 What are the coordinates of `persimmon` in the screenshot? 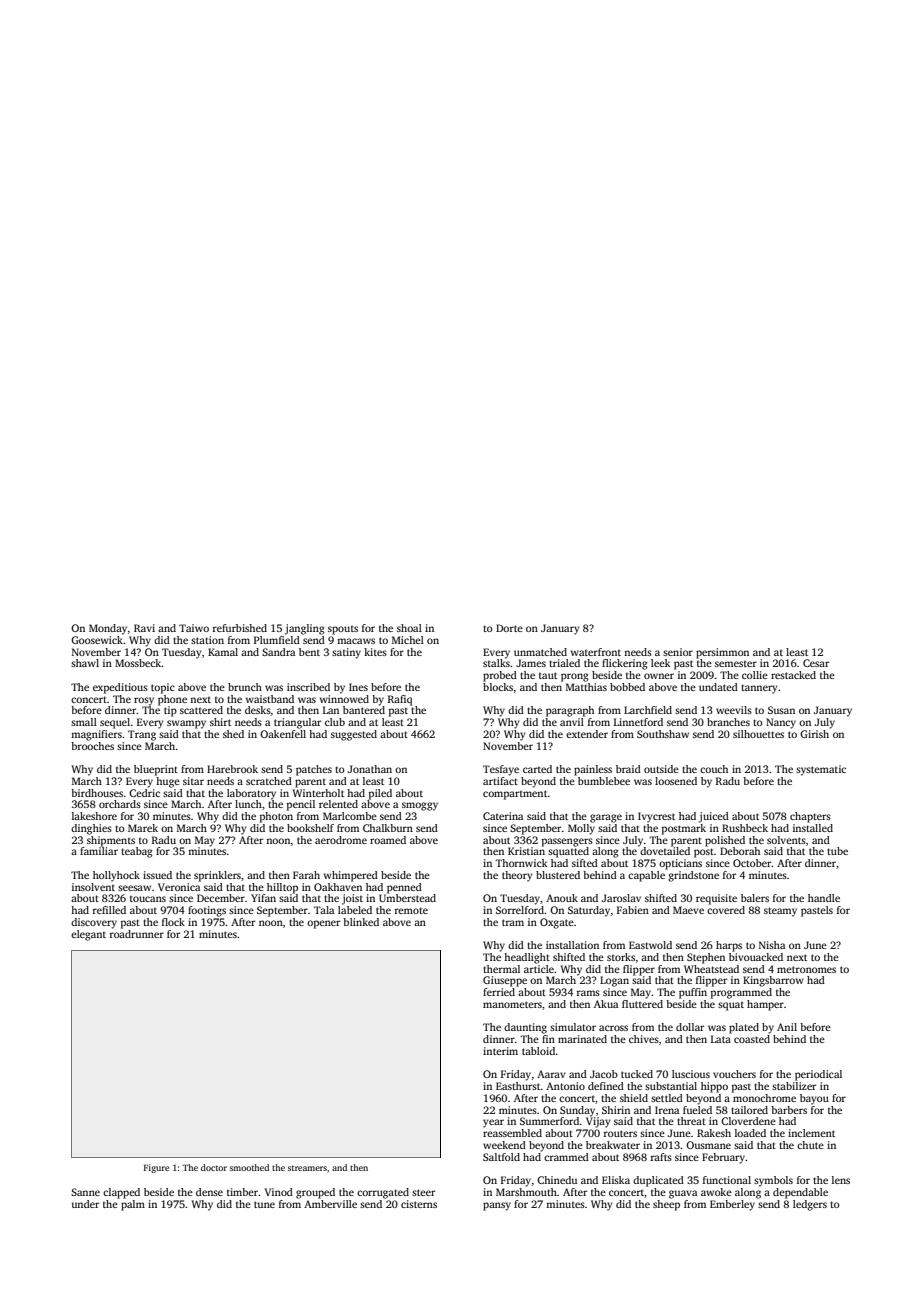 It's located at (722, 653).
